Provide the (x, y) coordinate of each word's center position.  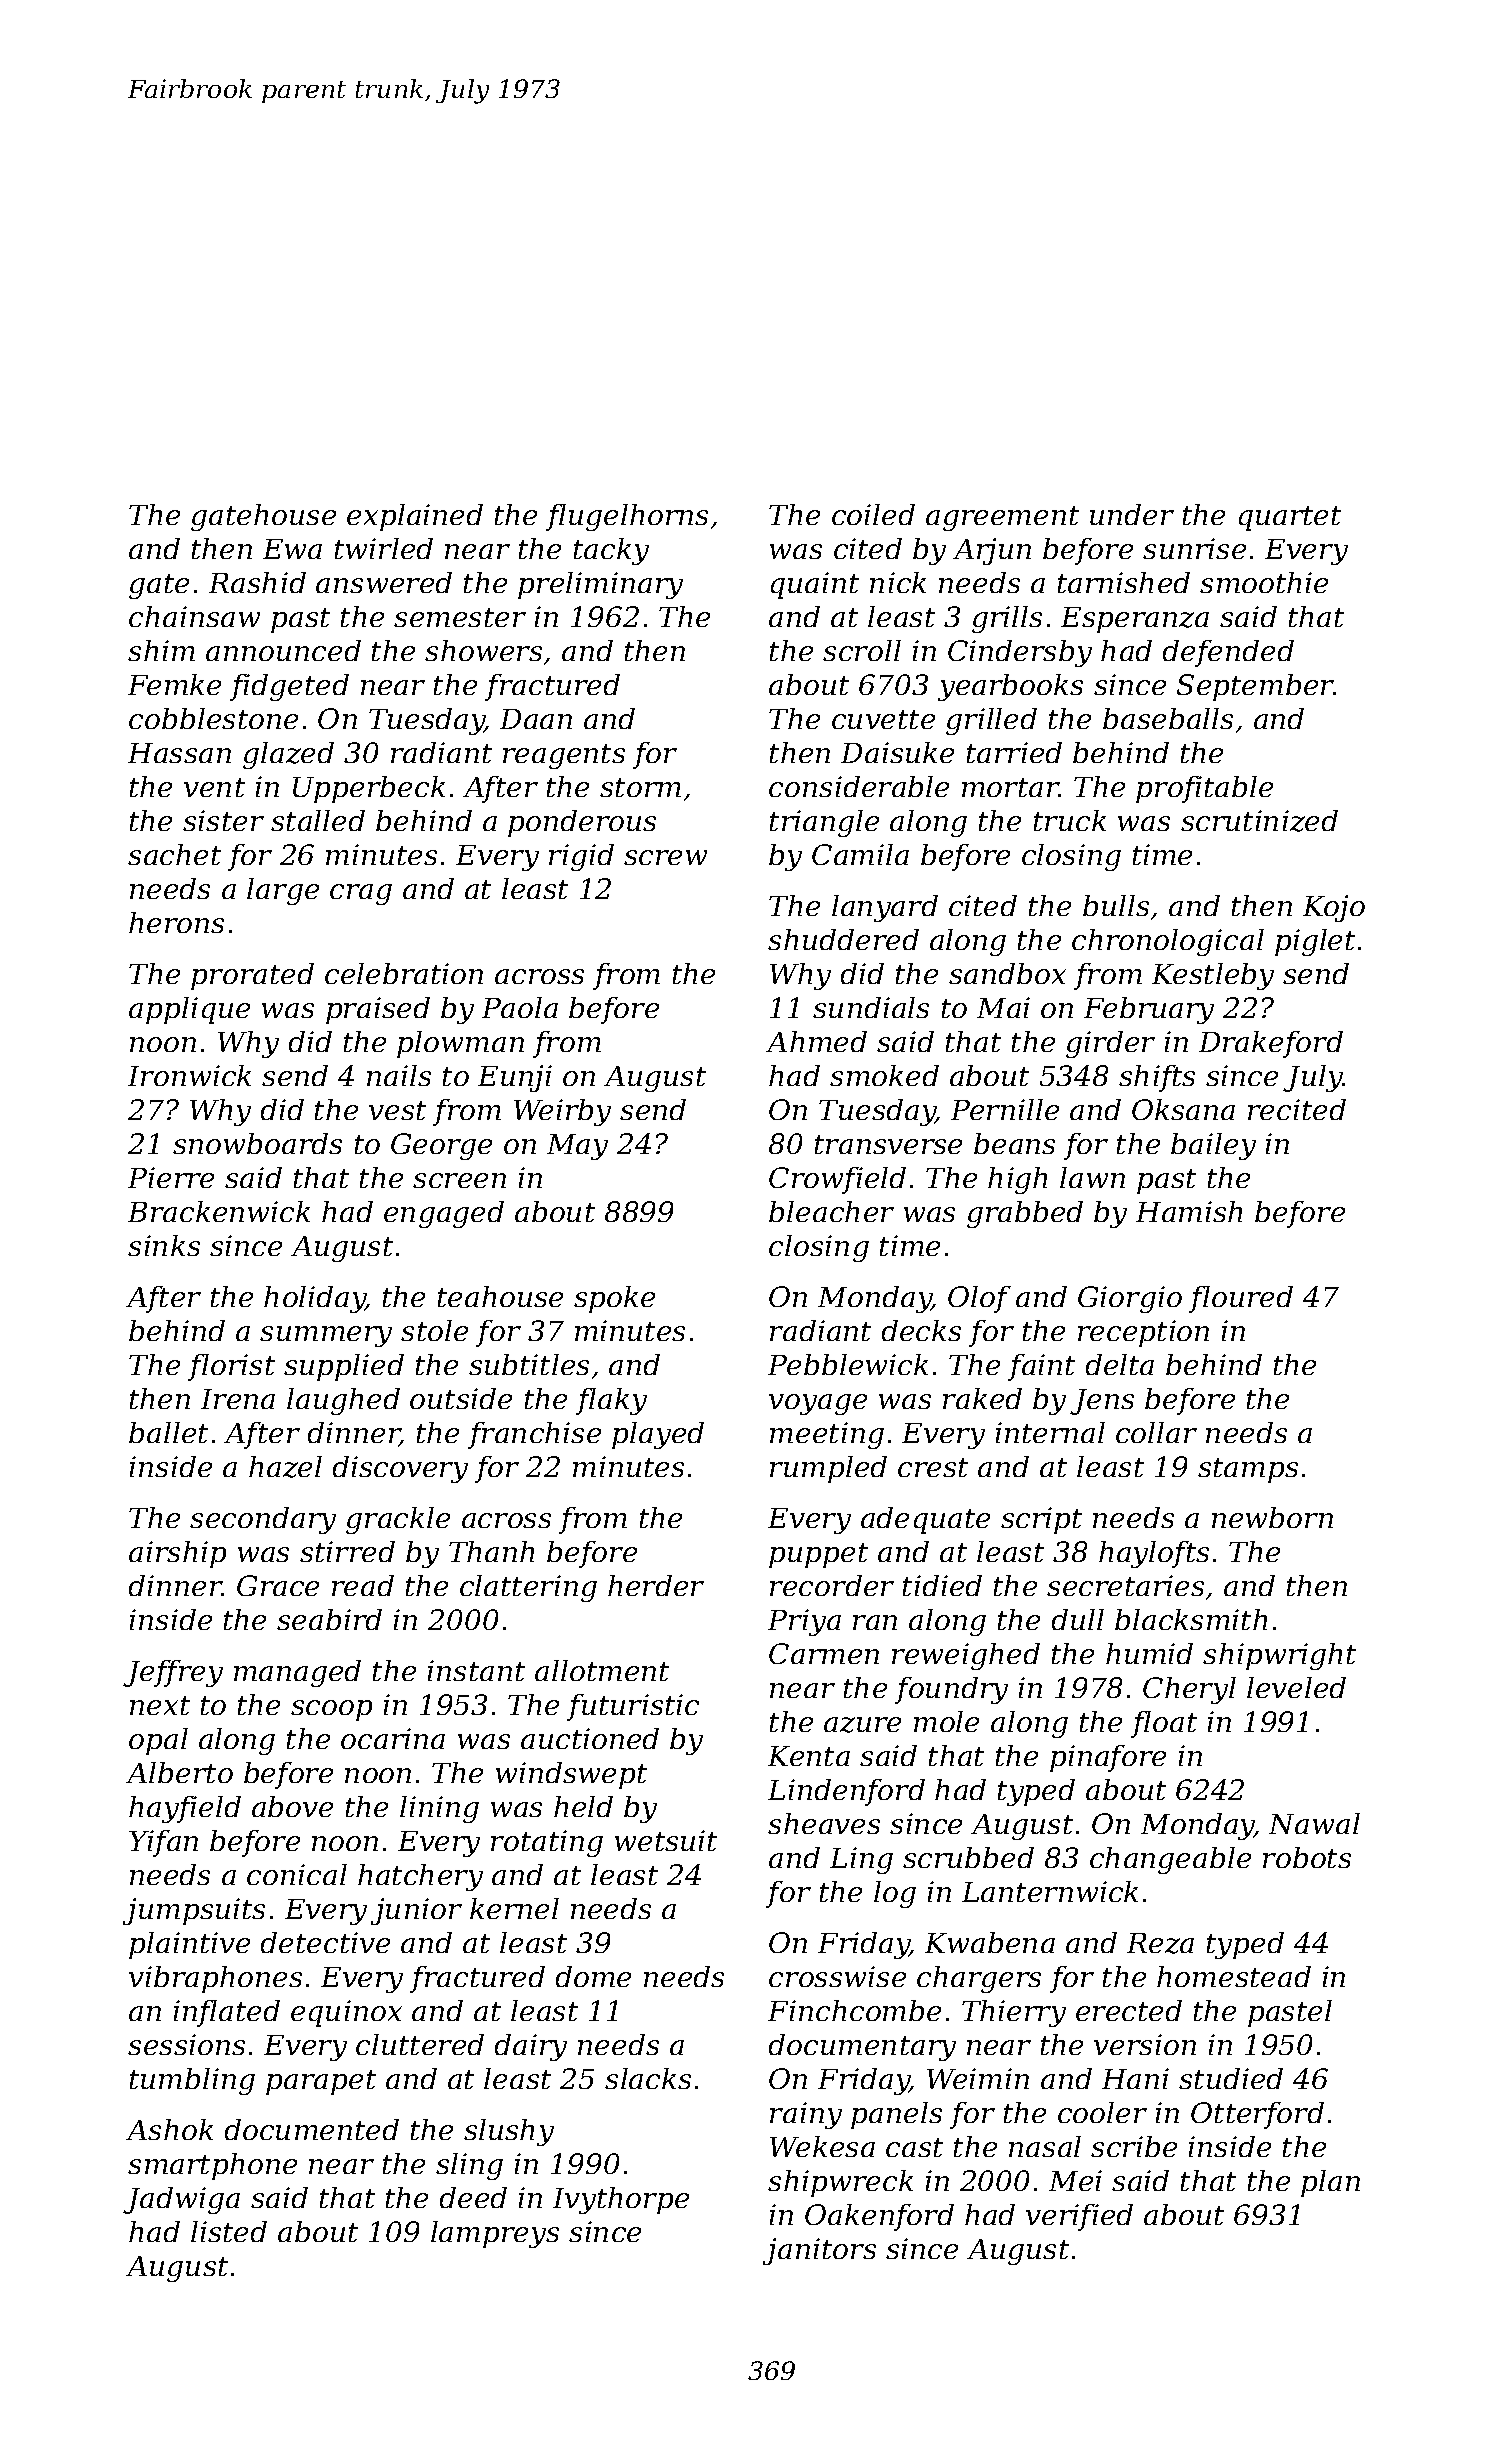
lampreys (495, 2234)
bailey (1213, 1146)
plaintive (189, 1945)
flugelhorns (627, 517)
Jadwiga (181, 2200)
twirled (384, 548)
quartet (1290, 518)
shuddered (843, 939)
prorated (252, 976)
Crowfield (837, 1180)
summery (326, 1336)
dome (593, 1976)
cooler (1102, 2112)
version (1145, 2044)
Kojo (1334, 908)
